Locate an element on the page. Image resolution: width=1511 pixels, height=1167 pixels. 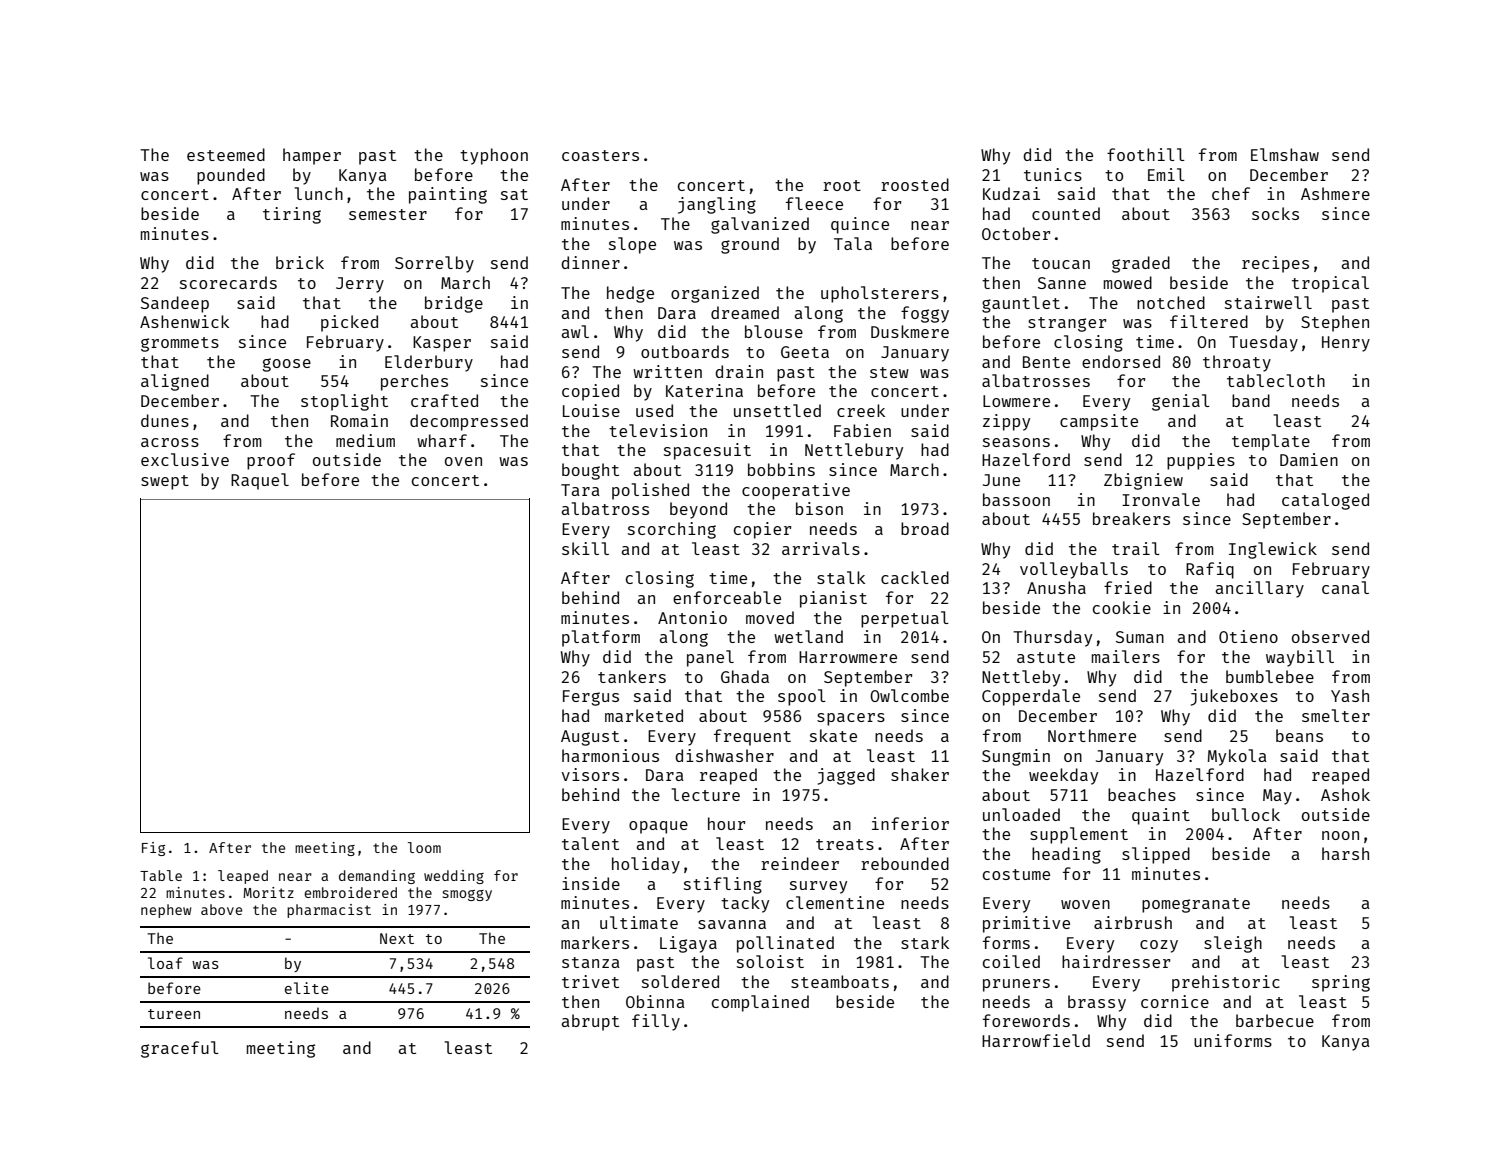
coasters is located at coordinates (600, 155).
